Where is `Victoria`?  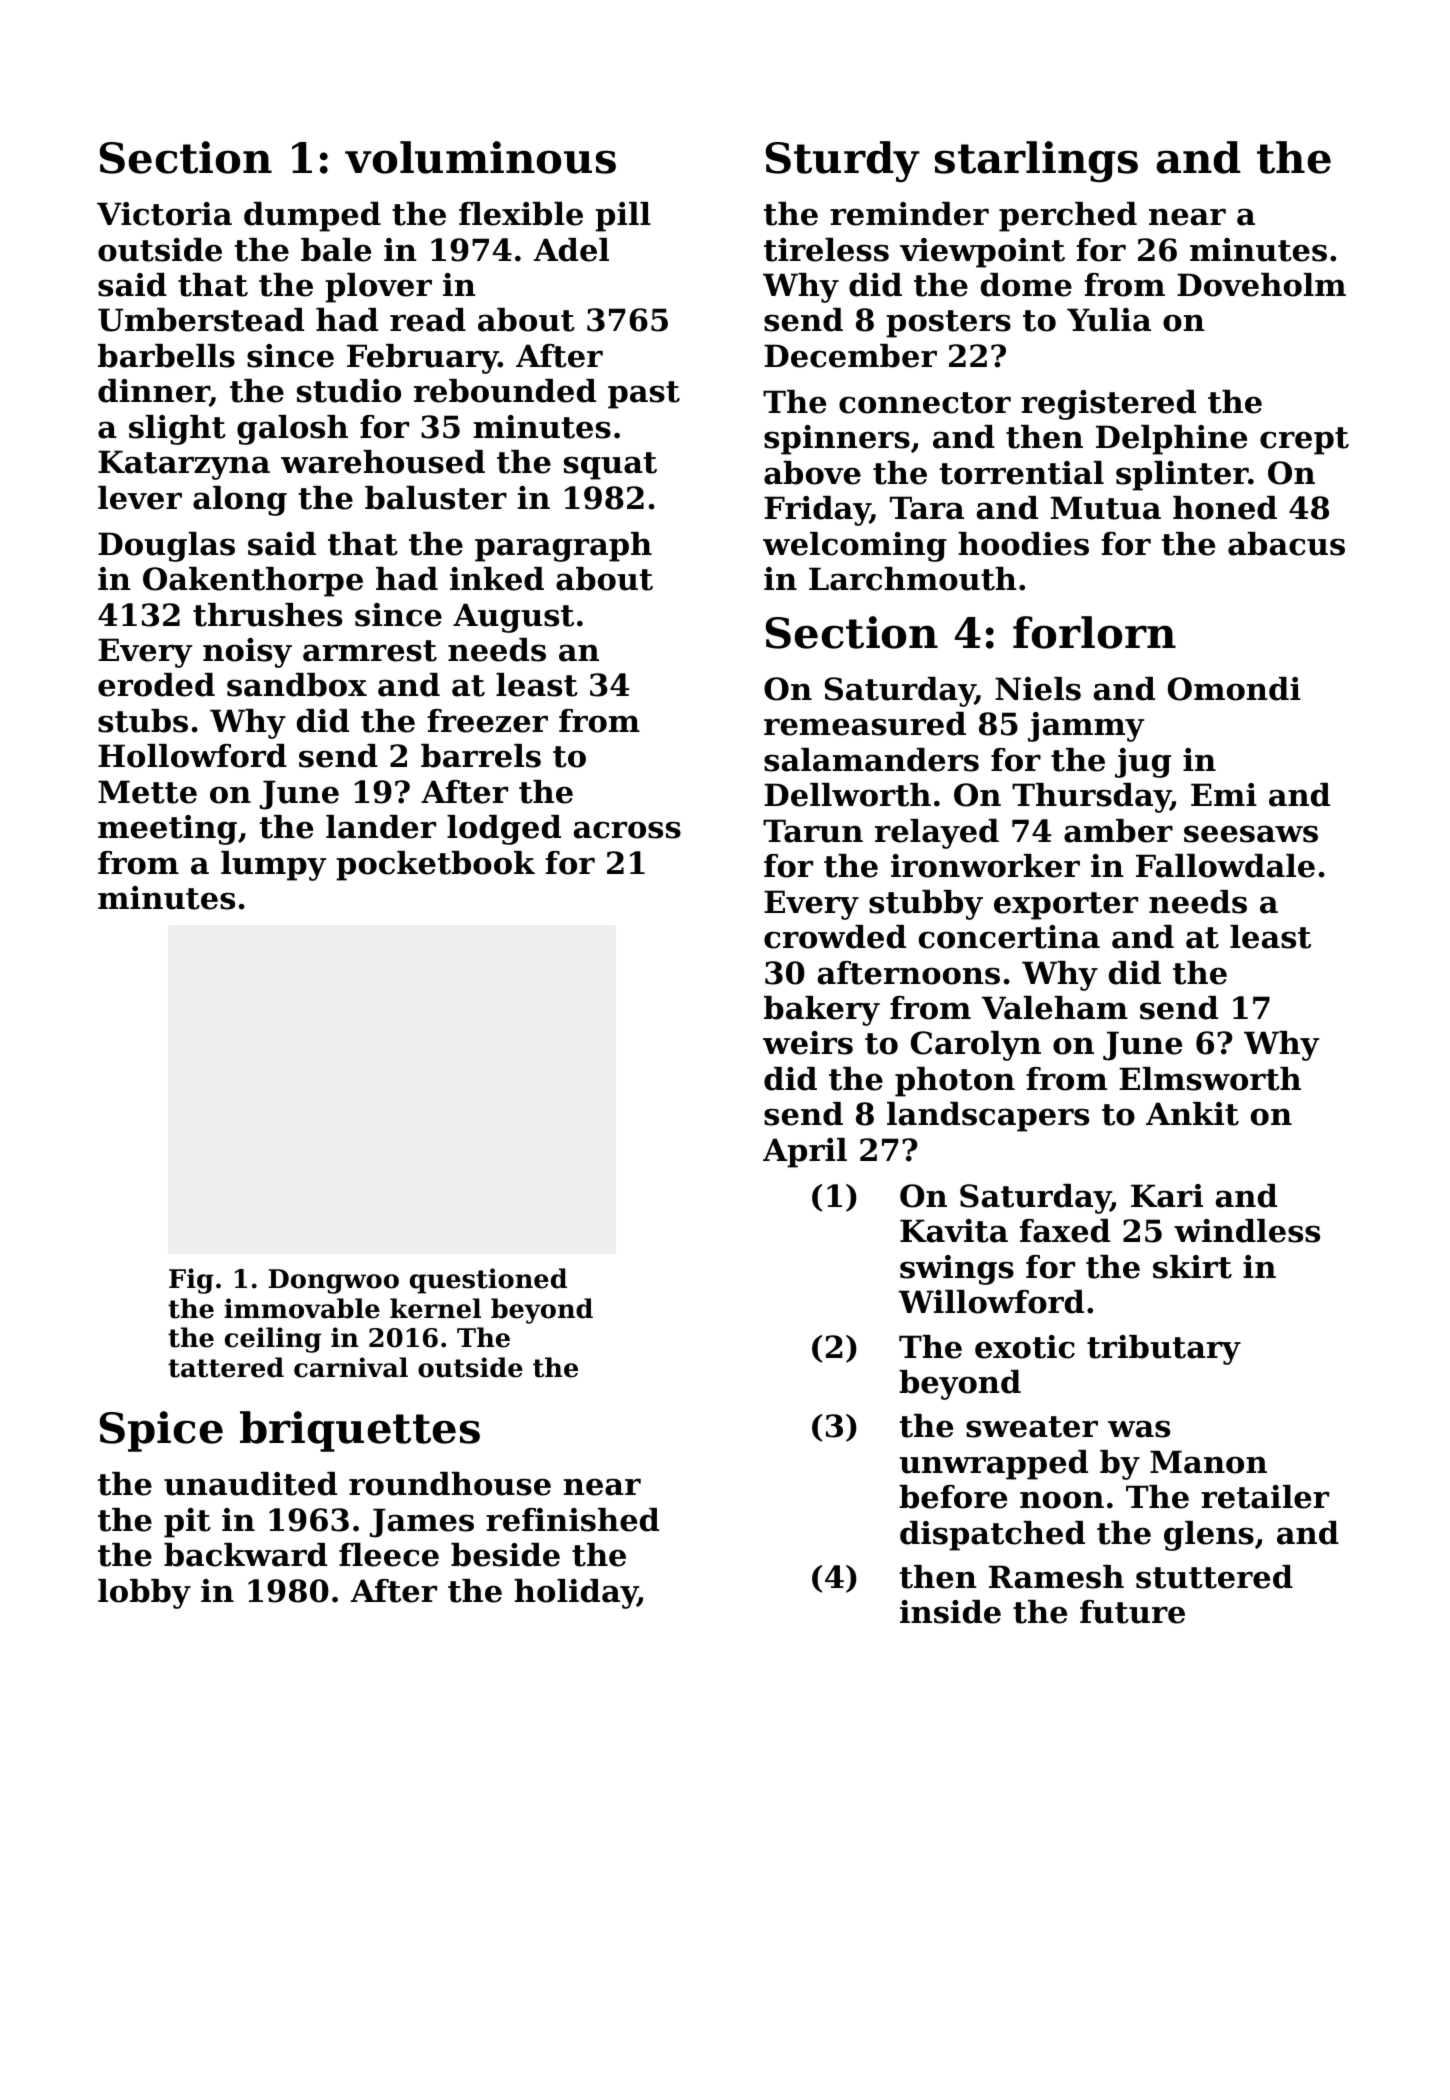 Victoria is located at coordinates (164, 214).
